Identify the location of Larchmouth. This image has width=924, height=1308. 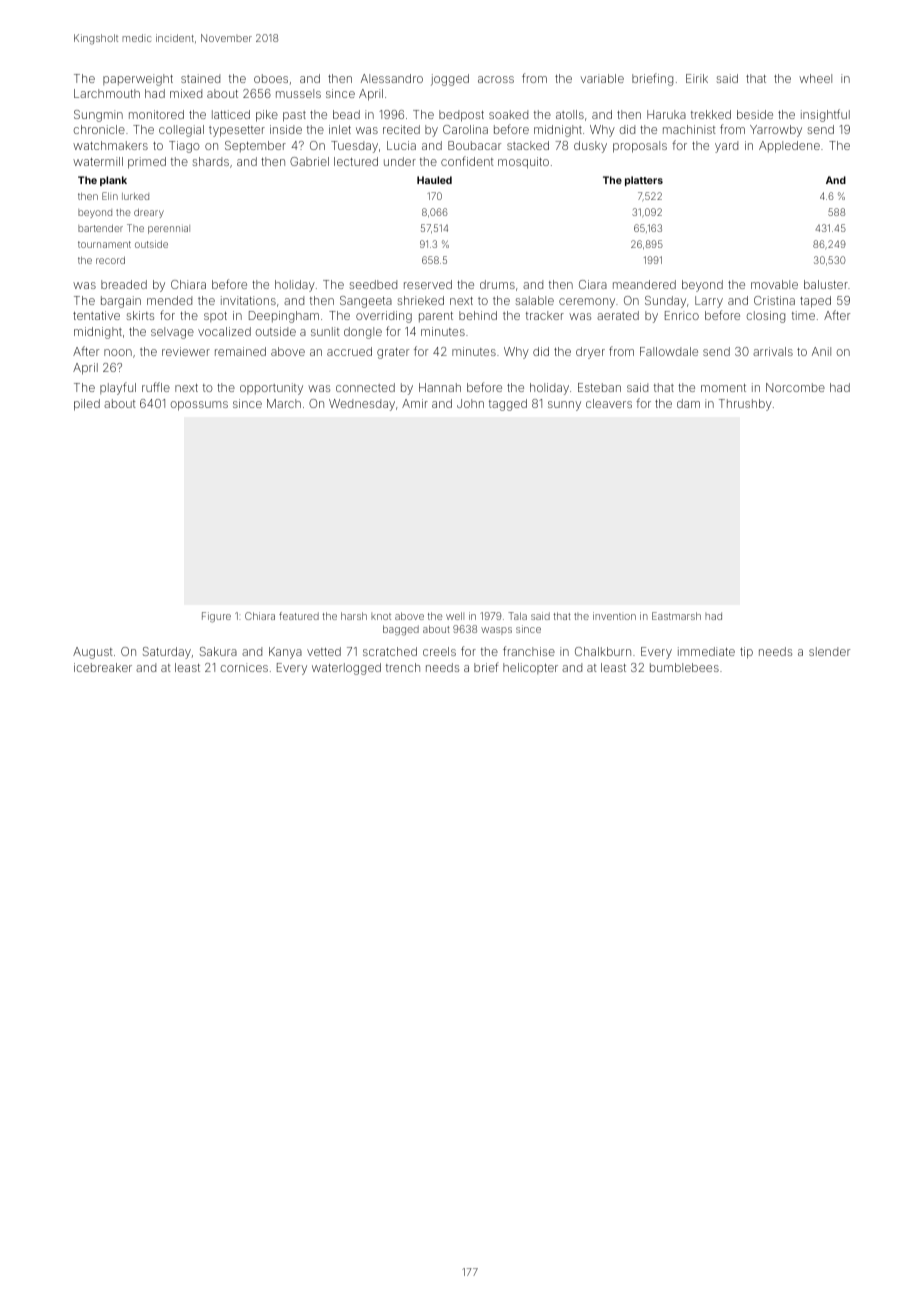
(107, 93).
